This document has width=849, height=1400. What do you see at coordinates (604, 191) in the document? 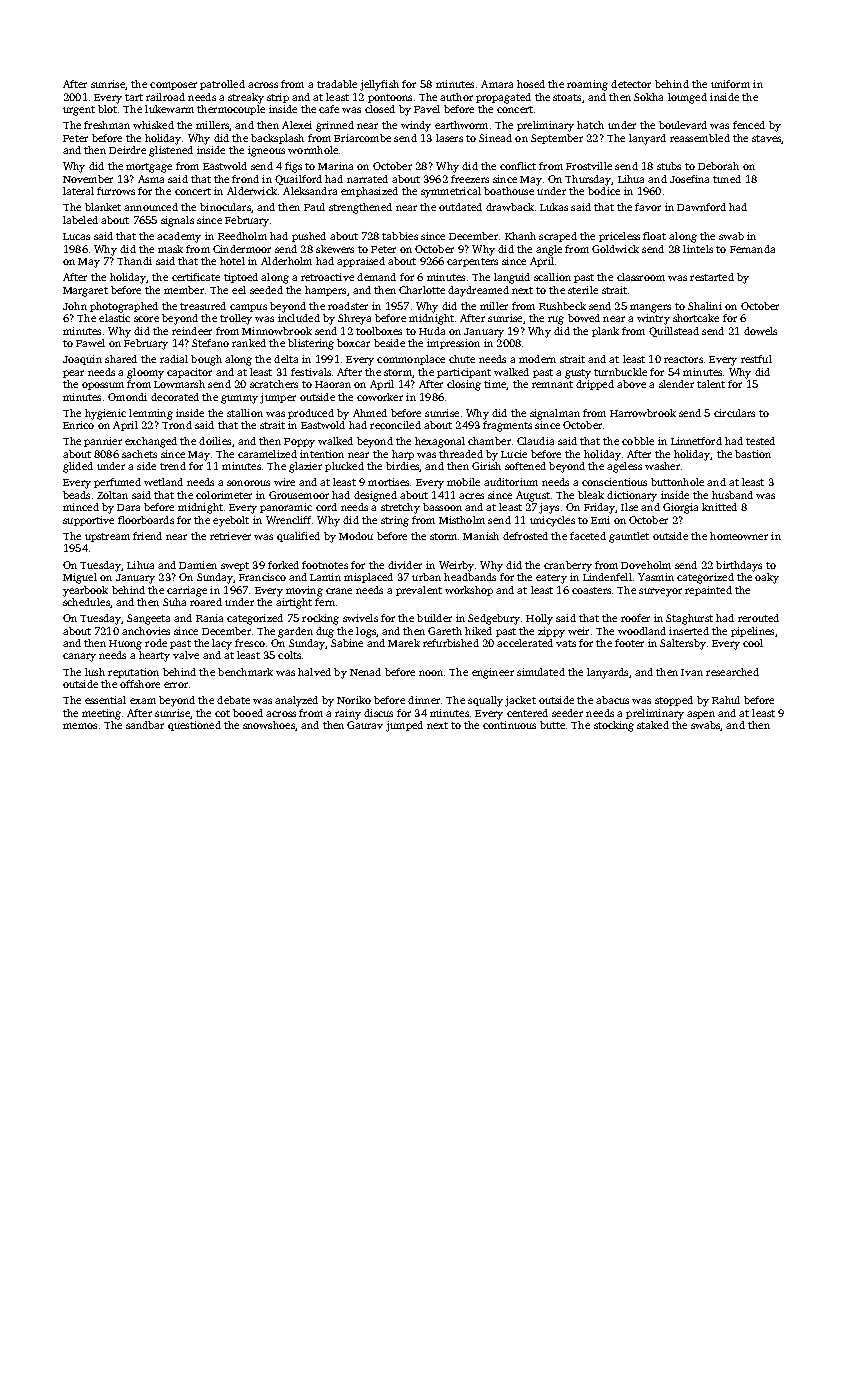
I see `bodice` at bounding box center [604, 191].
